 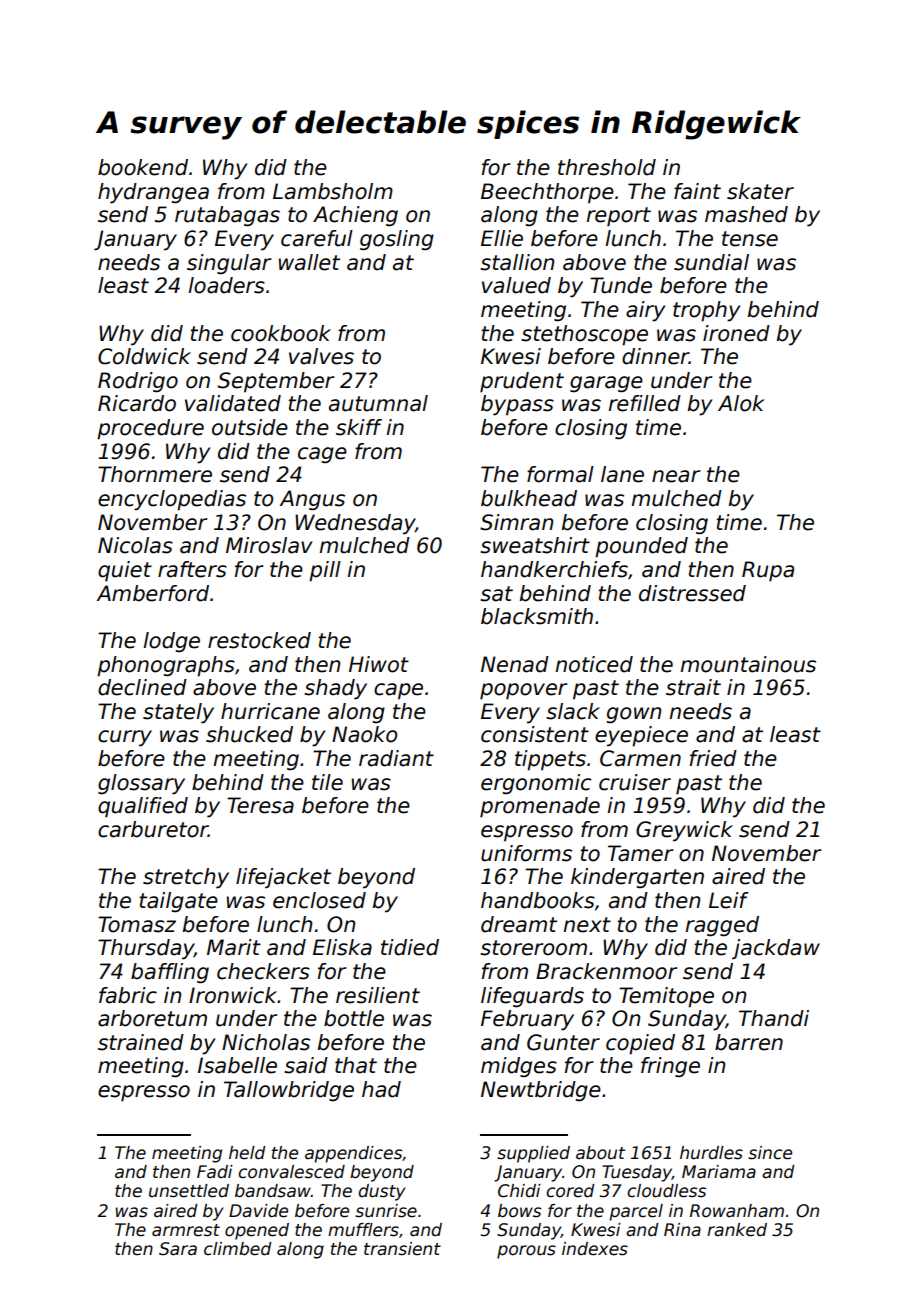 I want to click on gosling, so click(x=397, y=240).
